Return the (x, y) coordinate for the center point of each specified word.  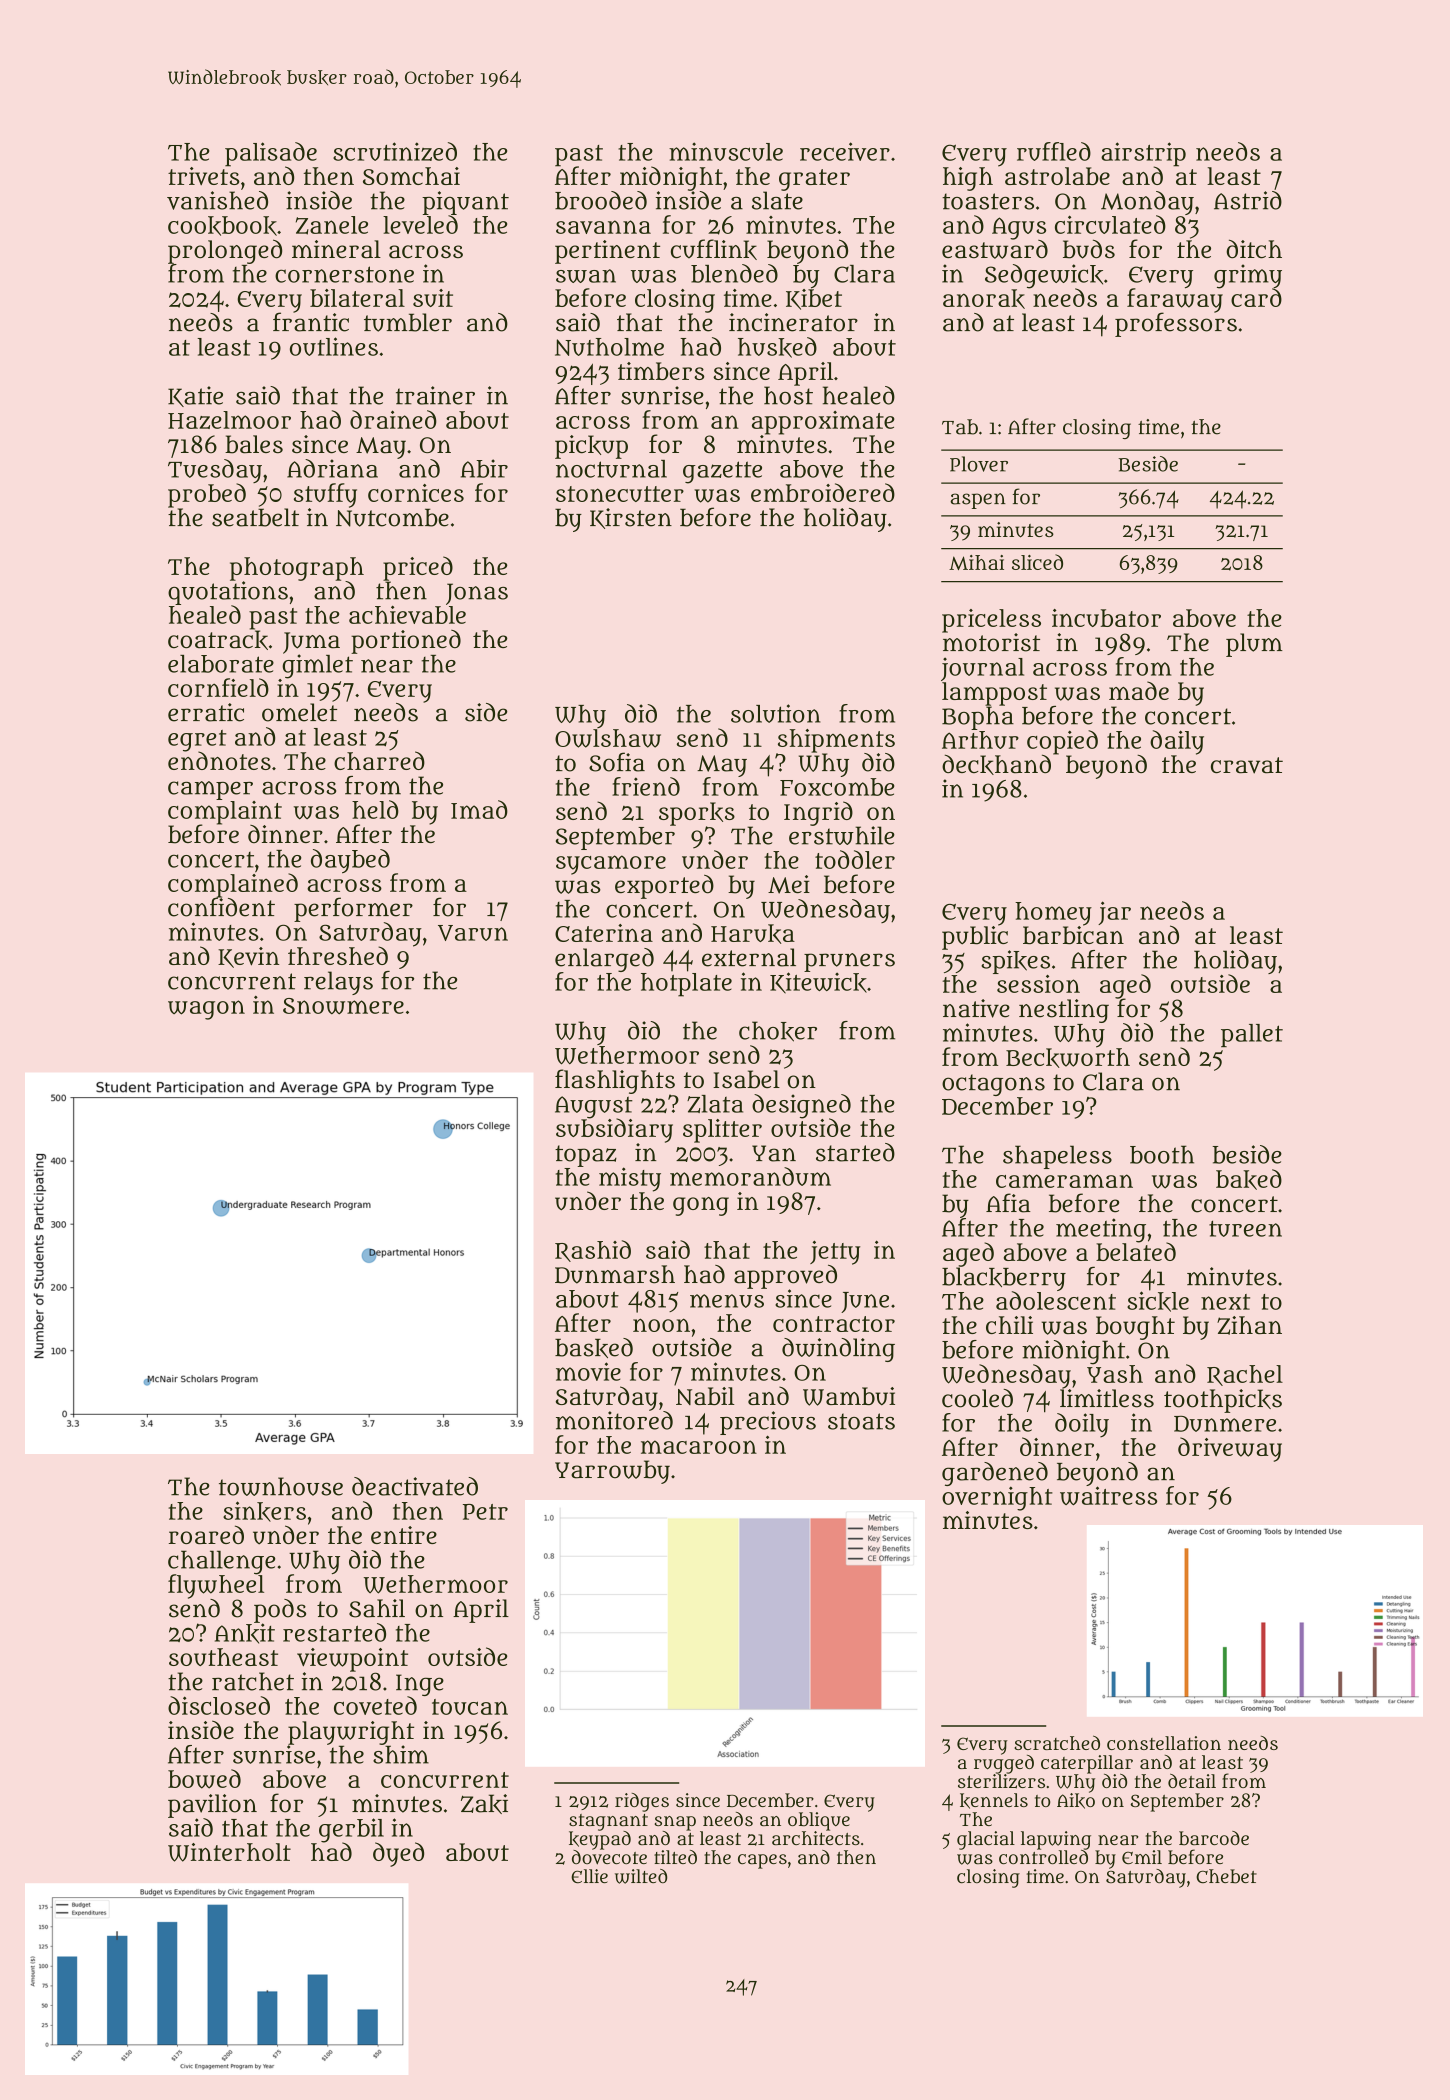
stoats (861, 1421)
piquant (465, 203)
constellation (1164, 1743)
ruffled (1054, 151)
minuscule (726, 151)
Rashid (593, 1251)
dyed (398, 1854)
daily (1177, 742)
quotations (228, 593)
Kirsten (631, 518)
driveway (1230, 1449)
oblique (819, 1821)
